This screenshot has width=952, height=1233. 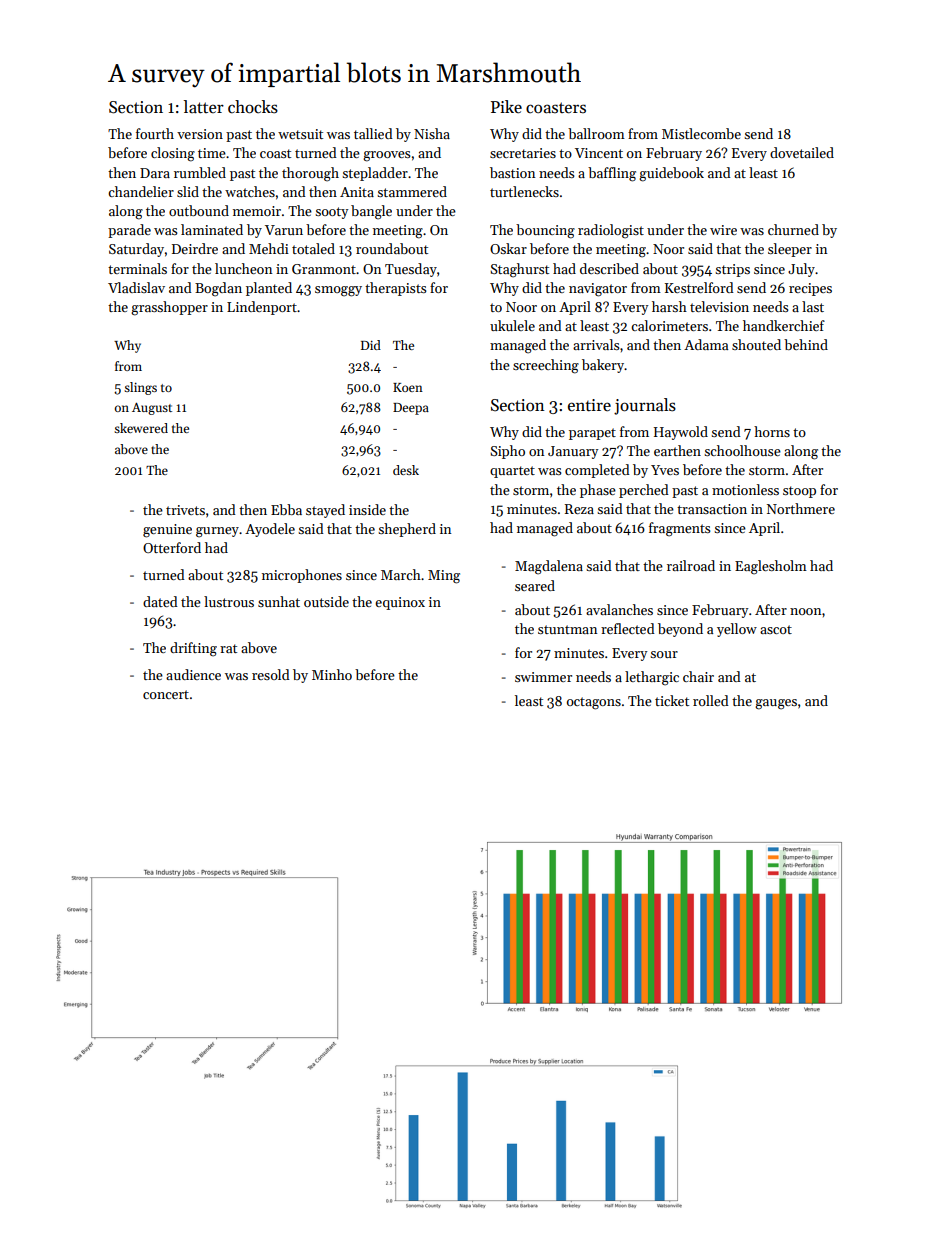 I want to click on stoop, so click(x=799, y=492).
